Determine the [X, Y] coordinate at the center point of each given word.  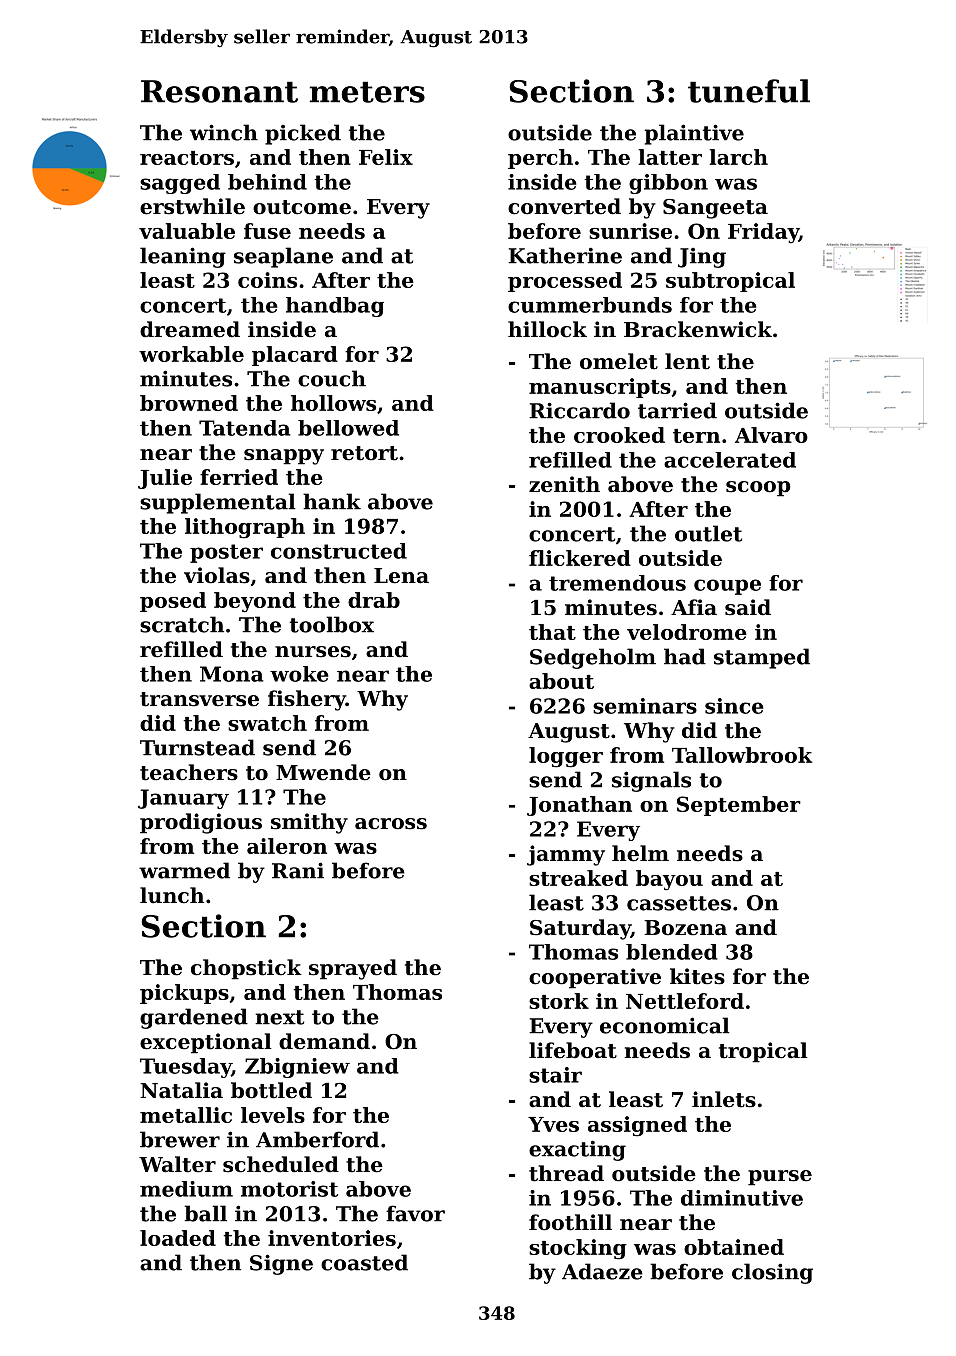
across [391, 824]
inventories [332, 1238]
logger [566, 757]
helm [640, 853]
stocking [578, 1249]
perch [540, 159]
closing [772, 1273]
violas [217, 575]
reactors [187, 158]
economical [665, 1025]
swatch [267, 723]
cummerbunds [590, 305]
